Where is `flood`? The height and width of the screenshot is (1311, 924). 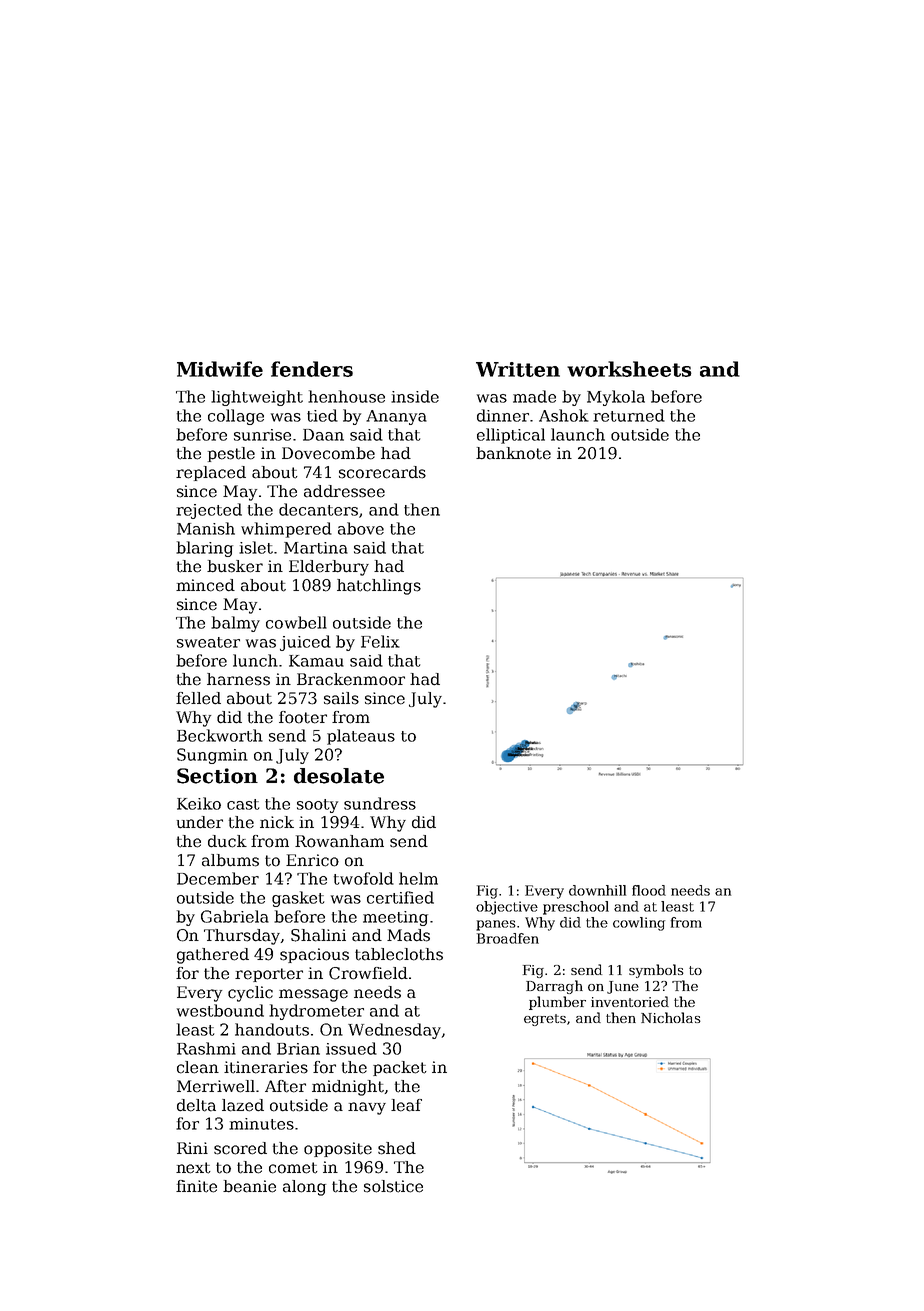 flood is located at coordinates (649, 890).
